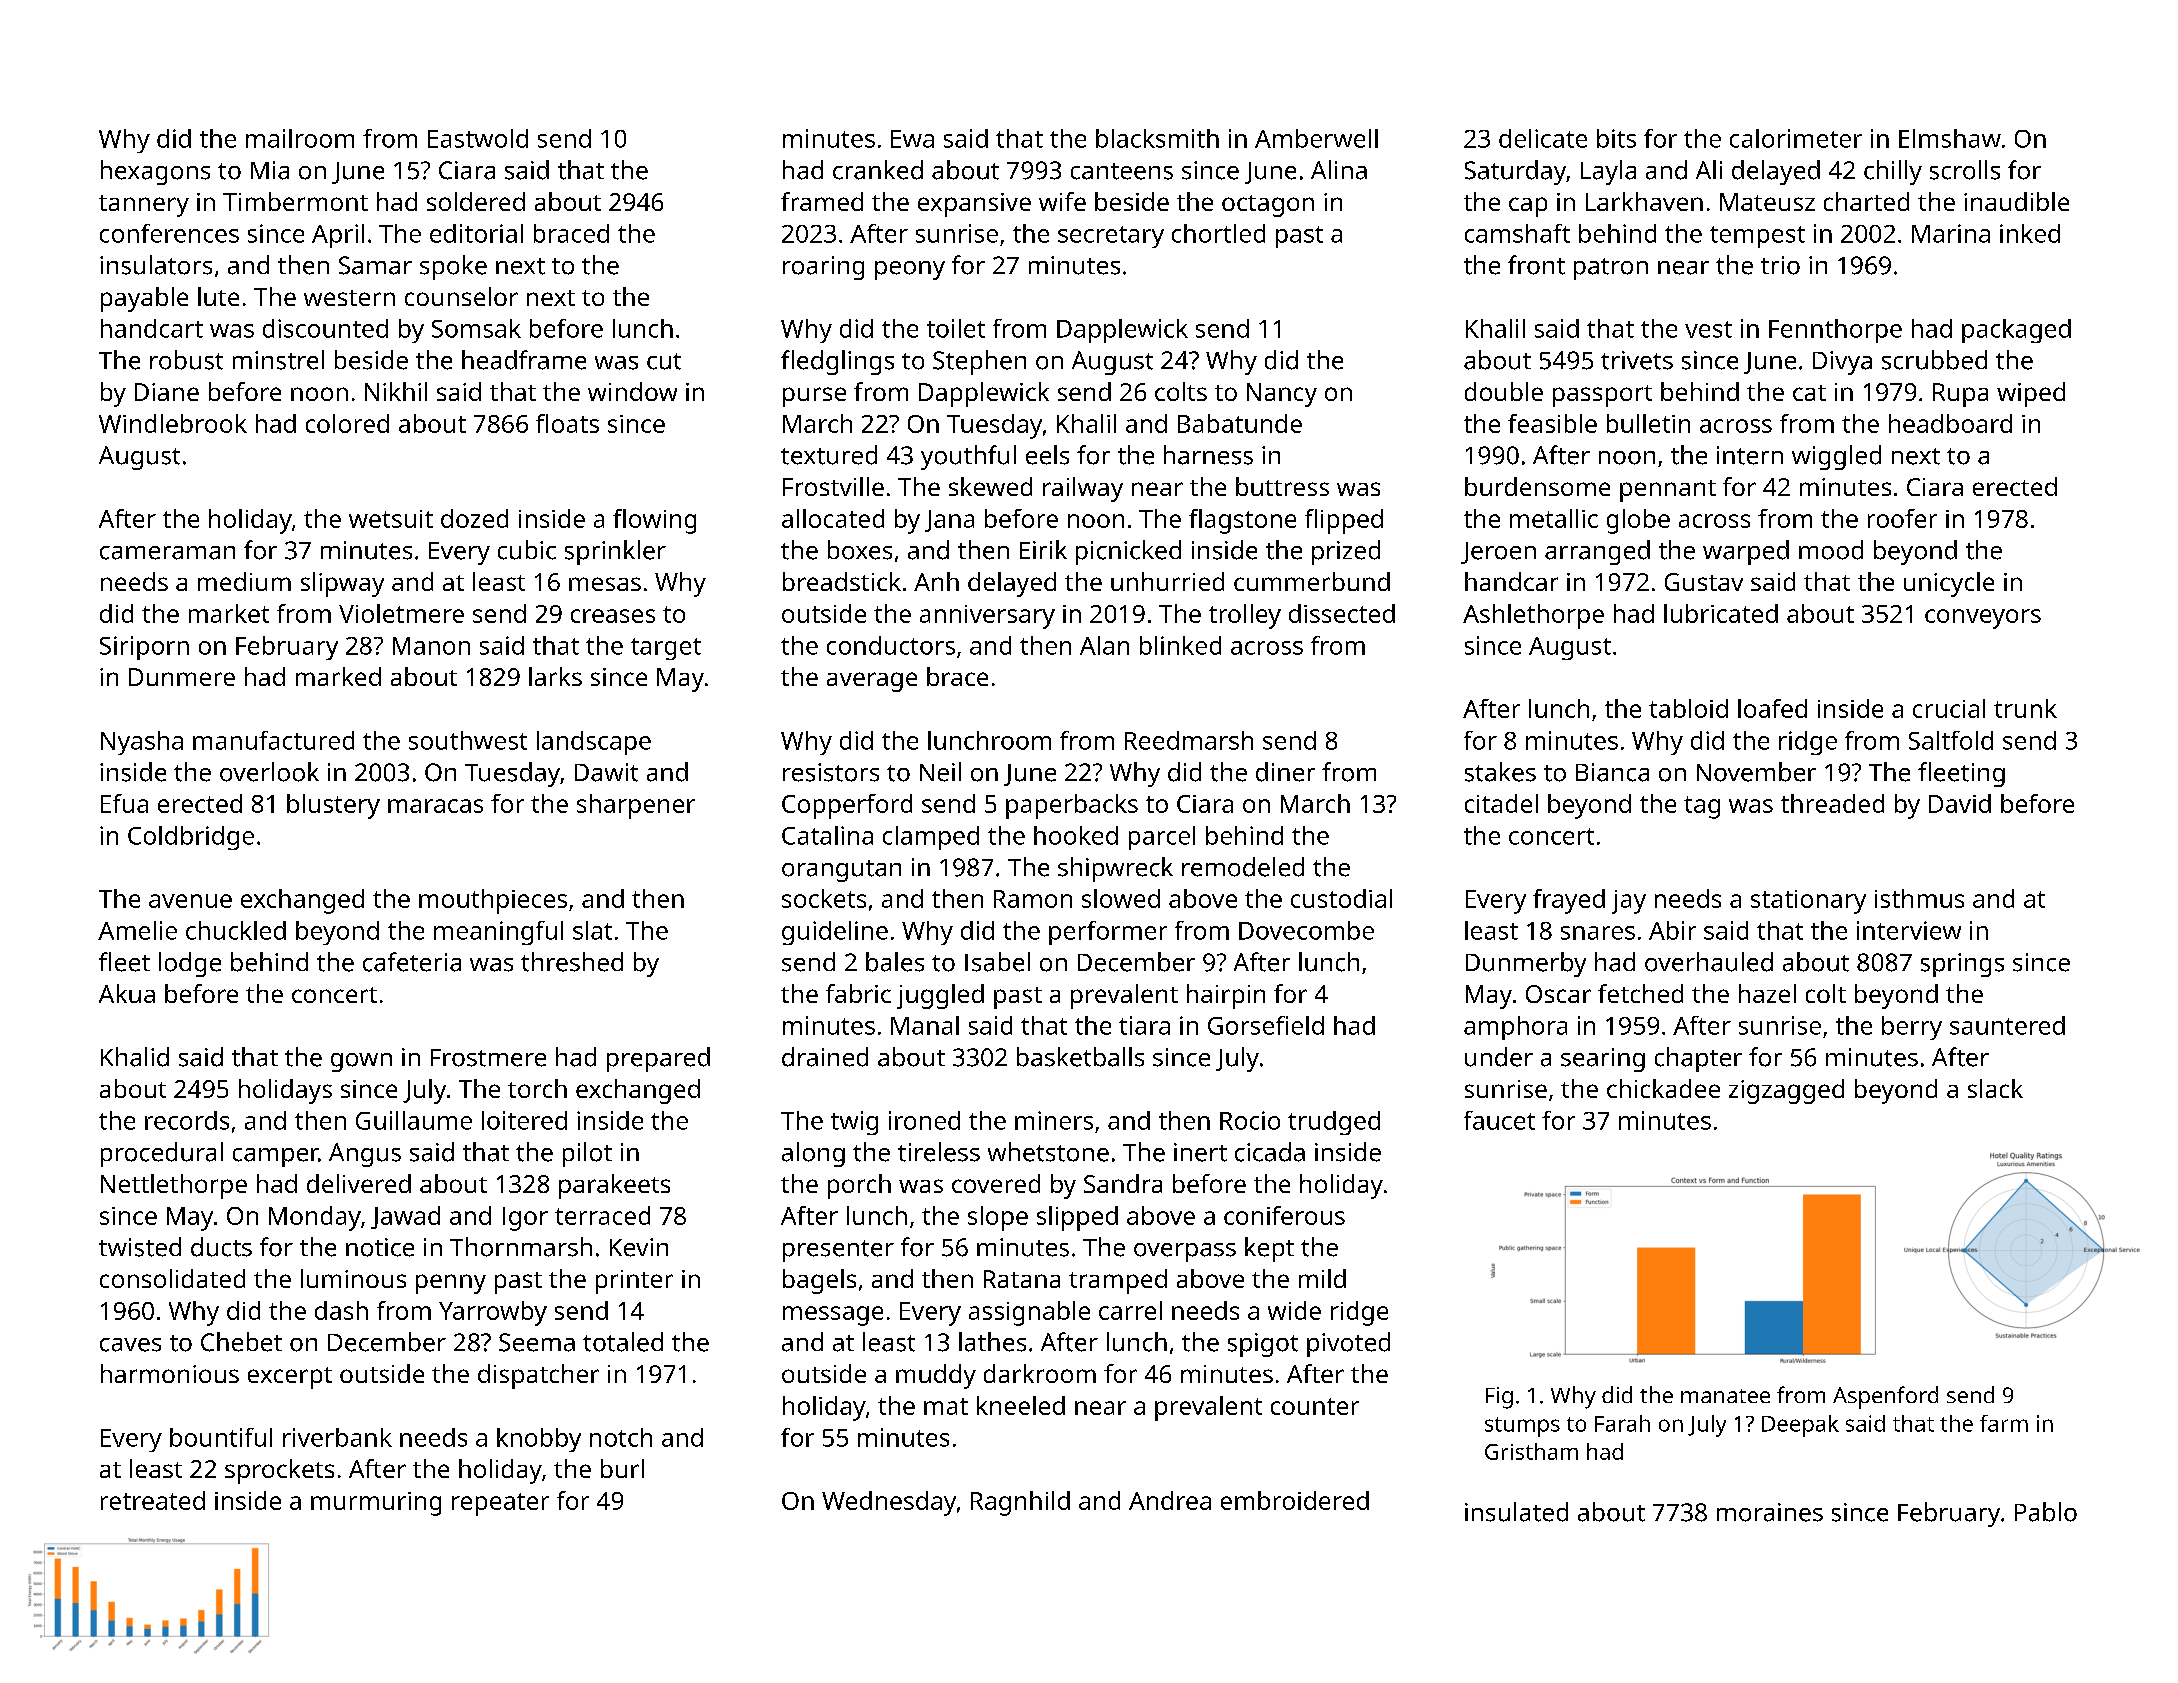 Image resolution: width=2178 pixels, height=1683 pixels. Describe the element at coordinates (174, 1186) in the screenshot. I see `Nettlethorpe` at that location.
